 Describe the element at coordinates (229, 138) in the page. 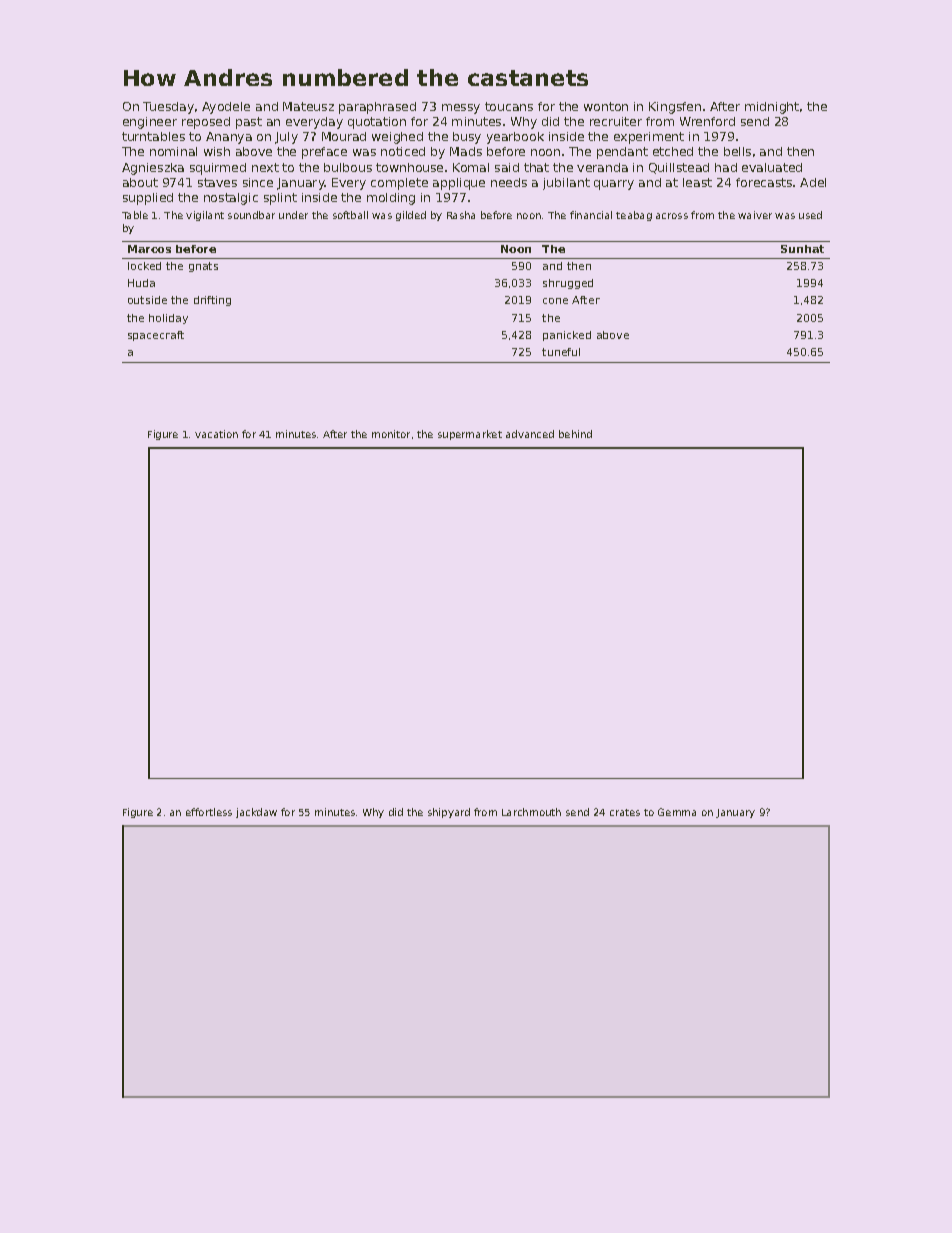

I see `Ananya` at that location.
